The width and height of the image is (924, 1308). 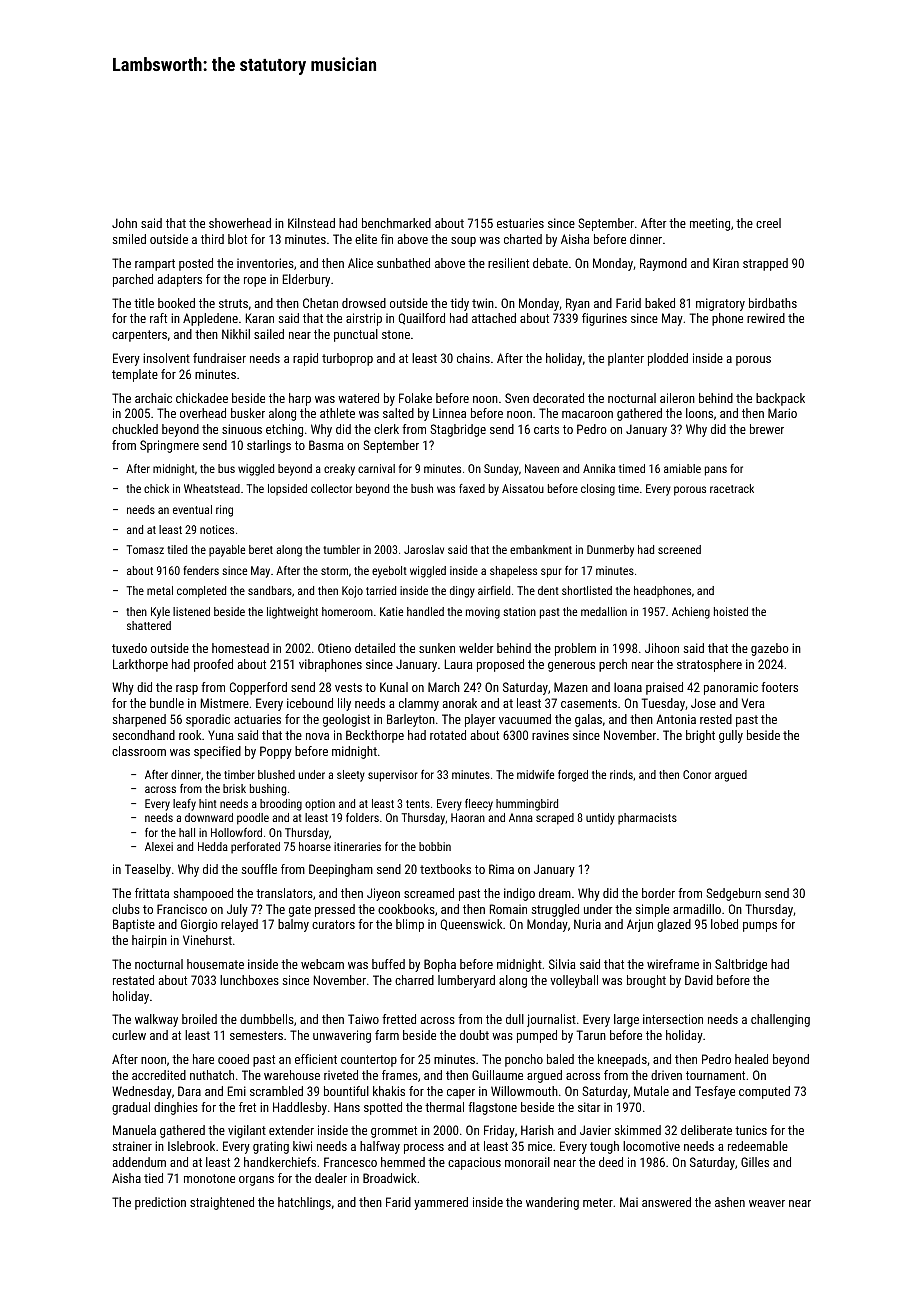 I want to click on estuaries, so click(x=520, y=223).
